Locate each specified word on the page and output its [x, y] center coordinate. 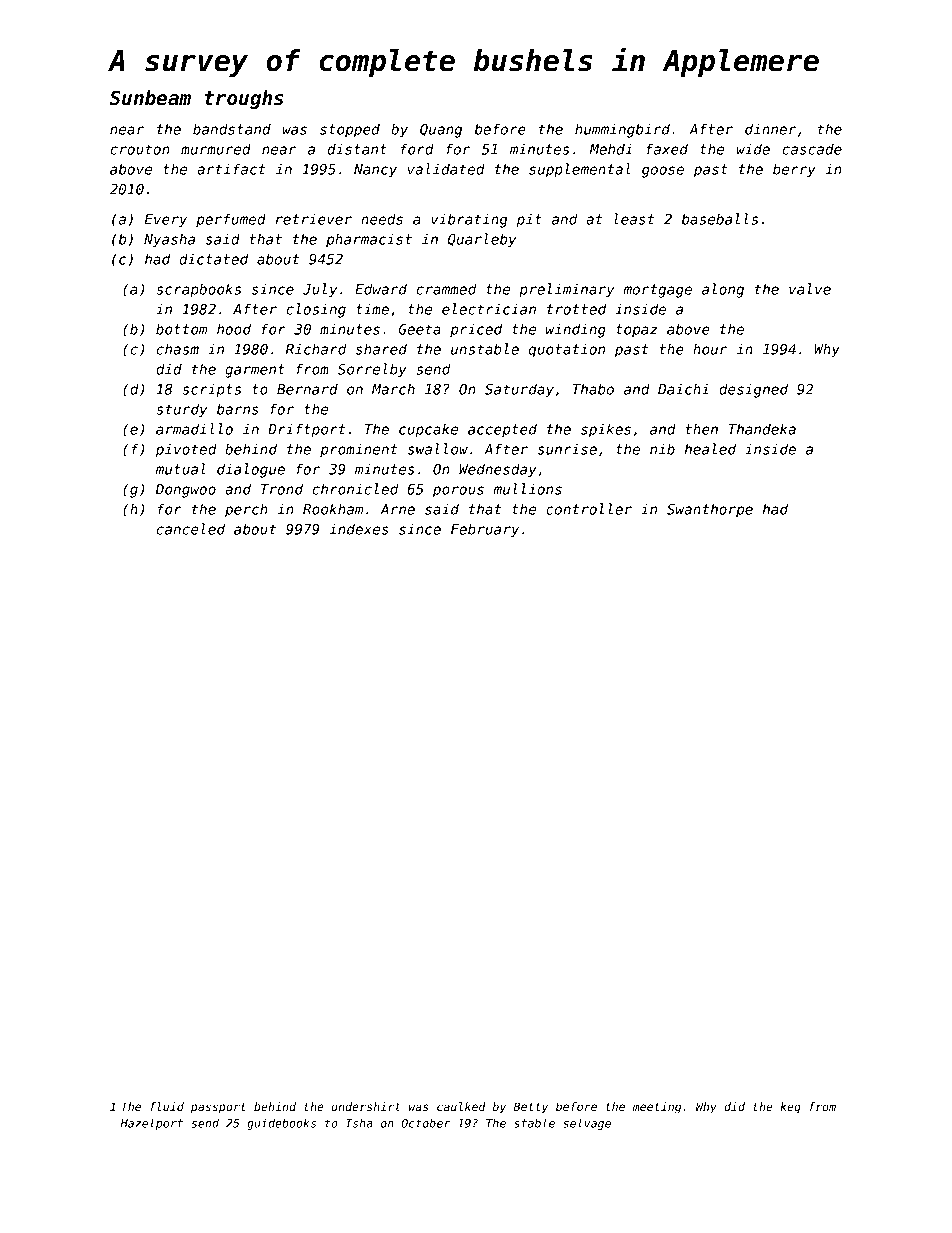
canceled [191, 529]
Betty [530, 1108]
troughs [243, 99]
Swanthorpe [710, 510]
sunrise [567, 449]
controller [589, 509]
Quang [441, 131]
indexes [359, 529]
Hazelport [152, 1124]
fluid [167, 1106]
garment [255, 371]
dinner [770, 129]
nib [662, 449]
